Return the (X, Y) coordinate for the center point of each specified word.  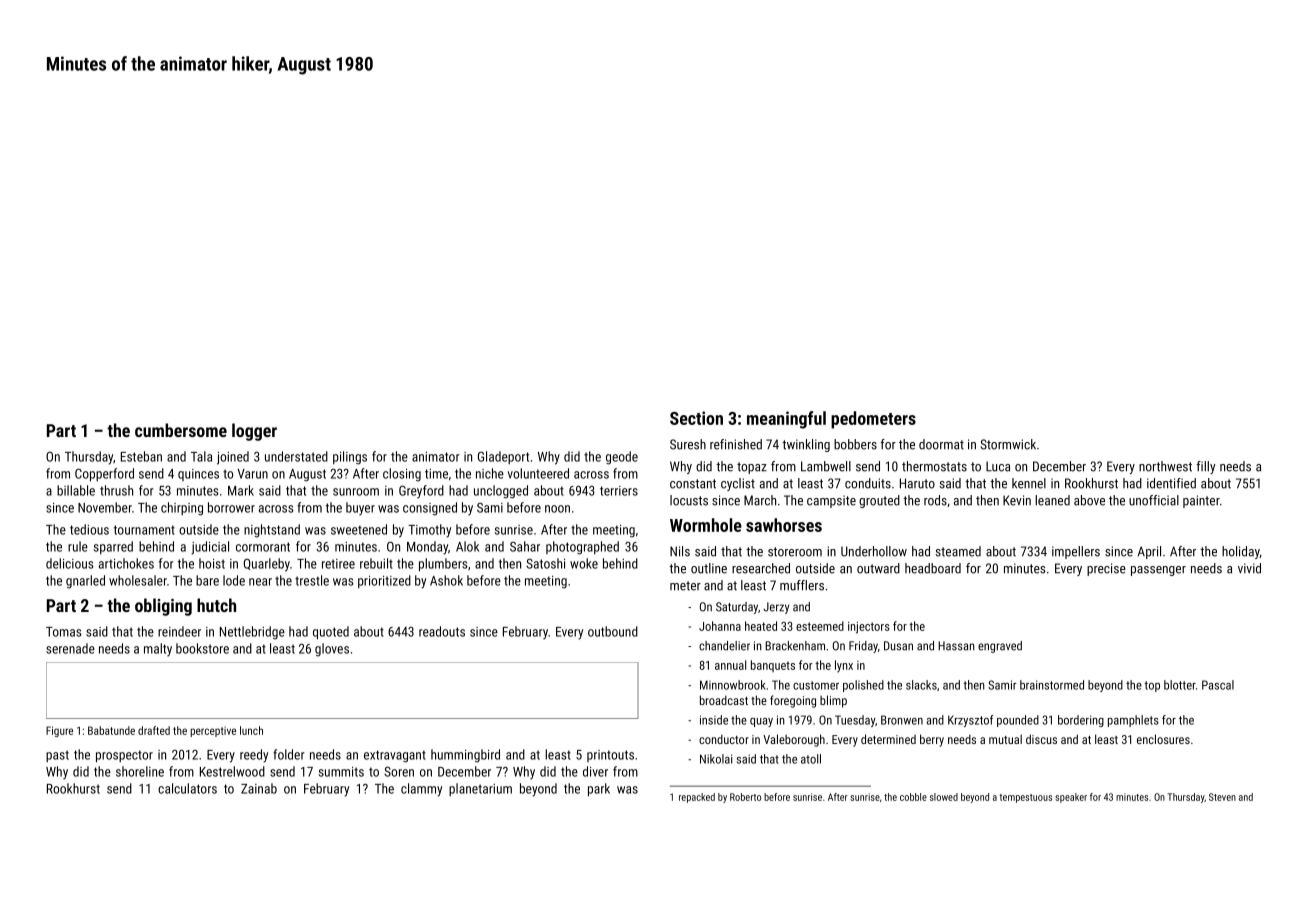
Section (696, 418)
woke (584, 563)
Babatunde (111, 730)
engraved (1000, 647)
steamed (958, 551)
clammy (421, 790)
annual (730, 665)
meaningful (786, 420)
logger (254, 432)
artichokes (126, 563)
